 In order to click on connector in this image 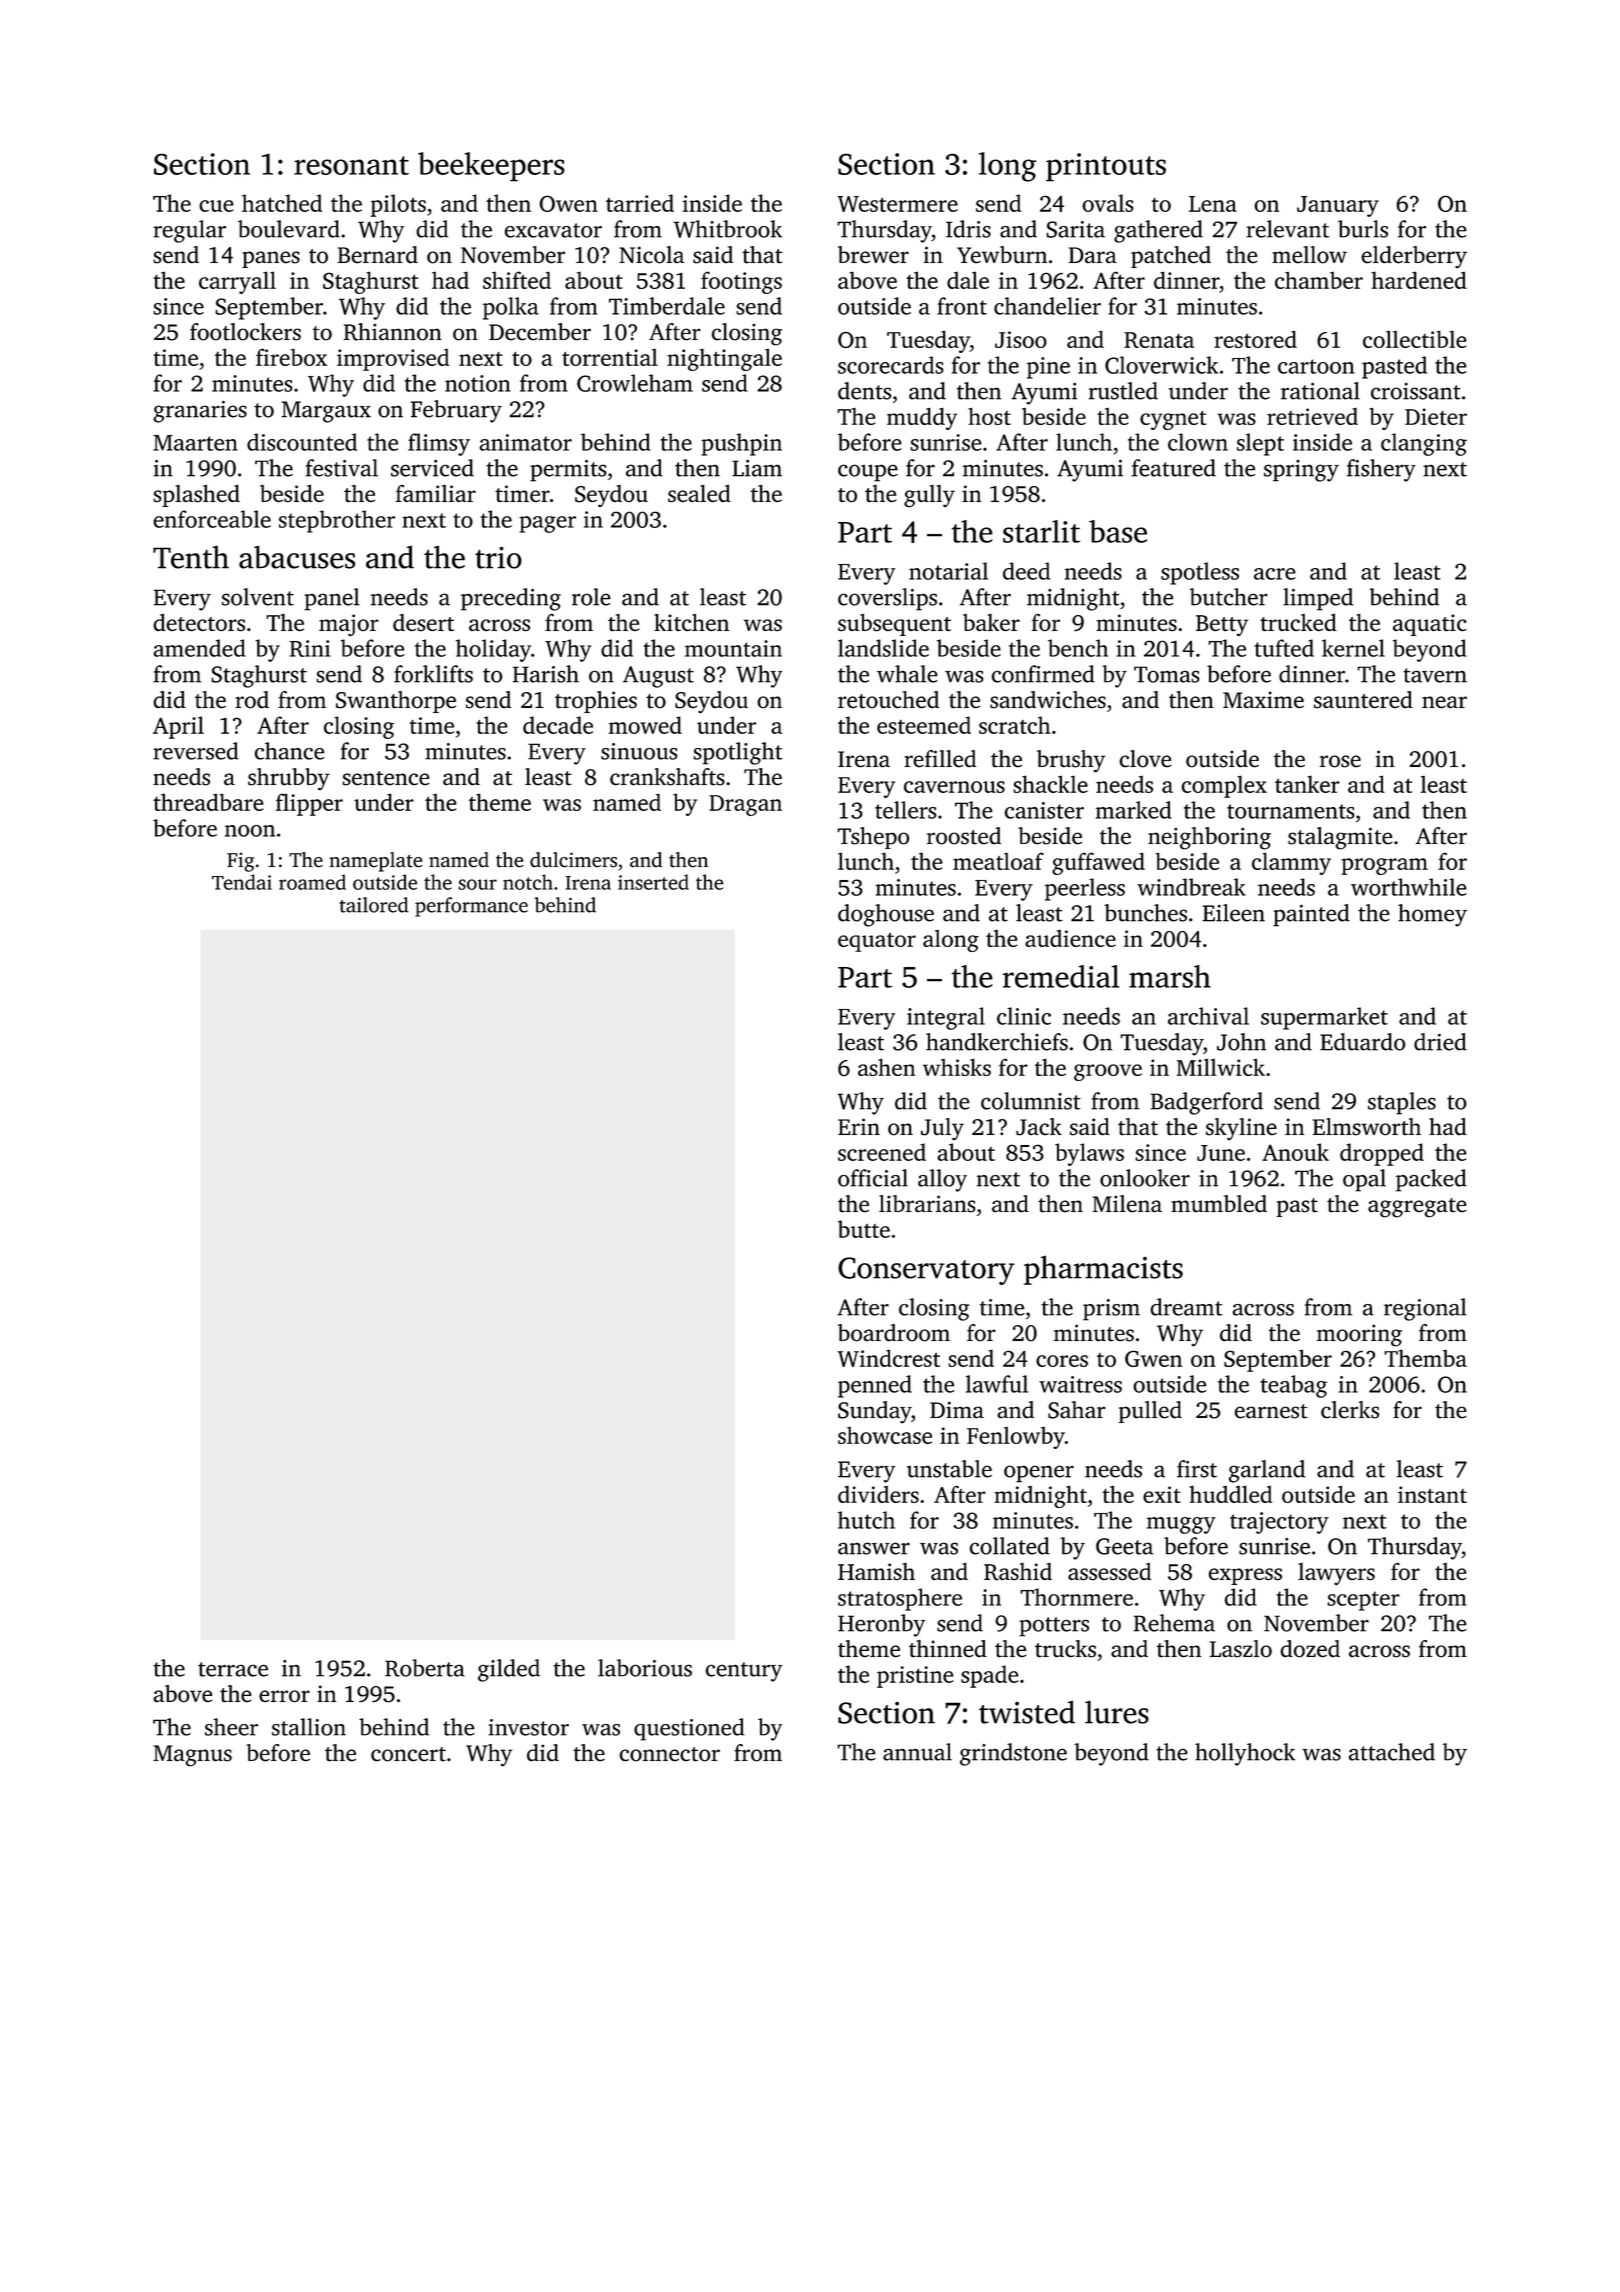, I will do `click(669, 1754)`.
